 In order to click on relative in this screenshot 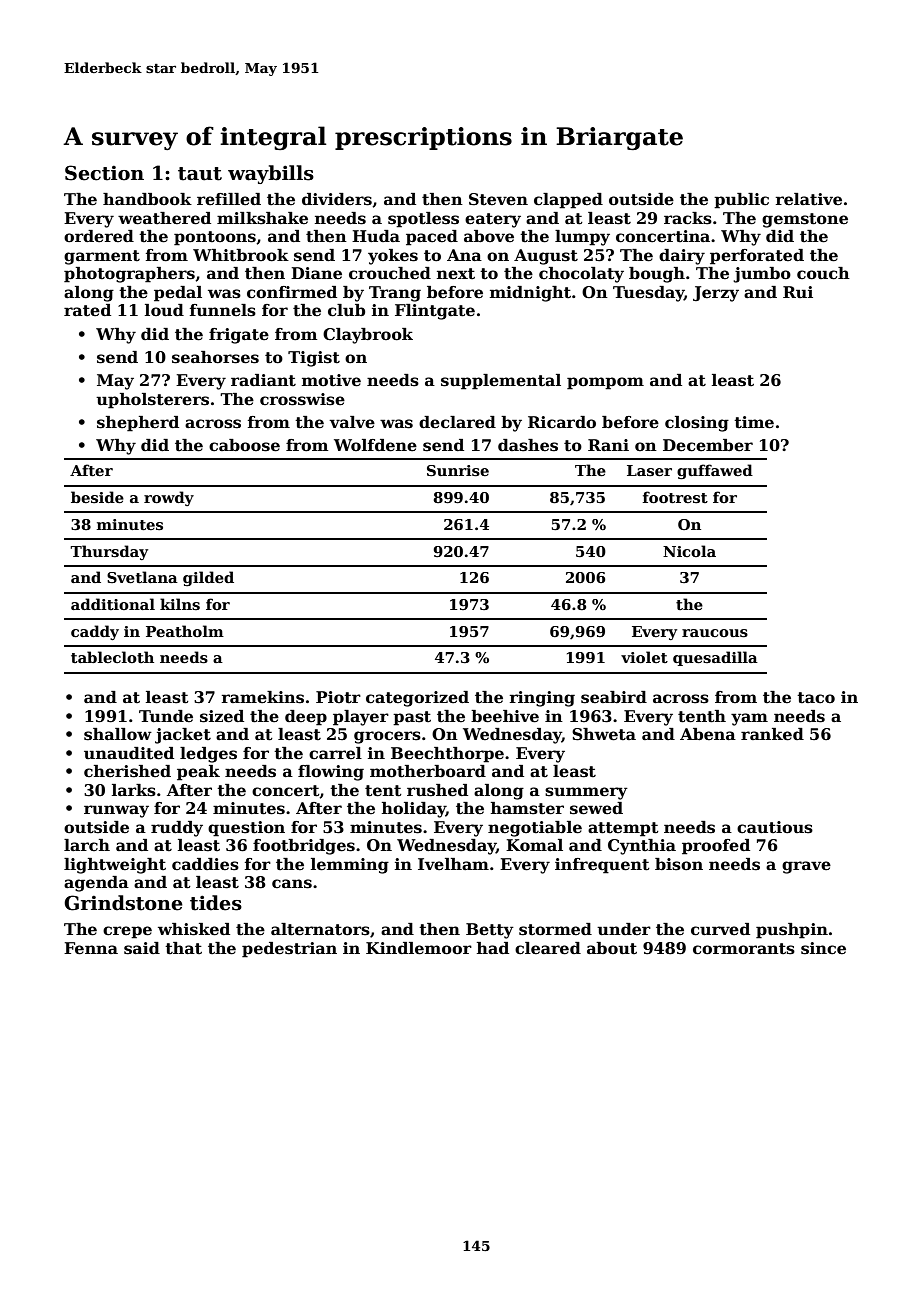, I will do `click(809, 199)`.
